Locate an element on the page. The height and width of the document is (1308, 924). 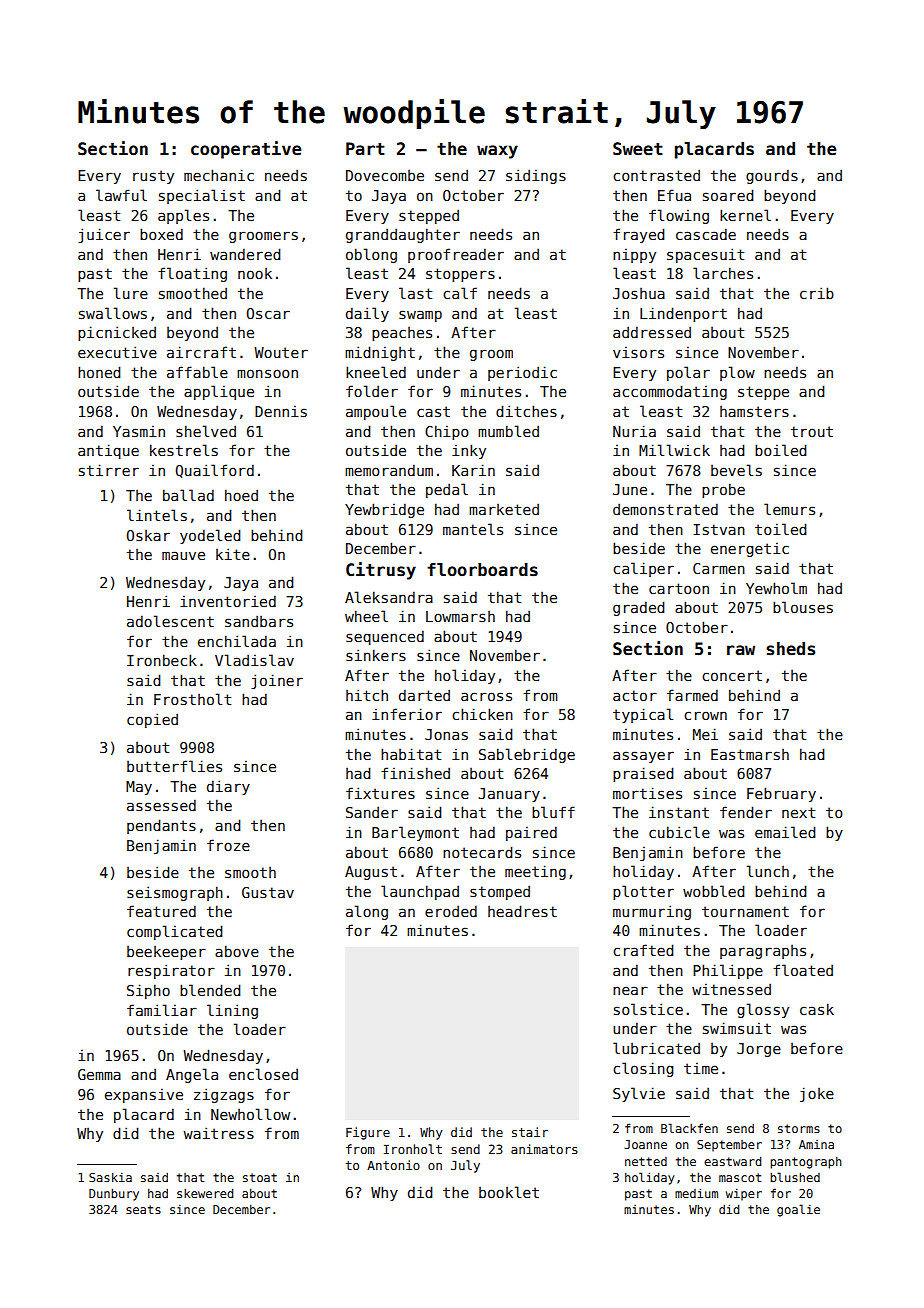
Sweet is located at coordinates (638, 149).
